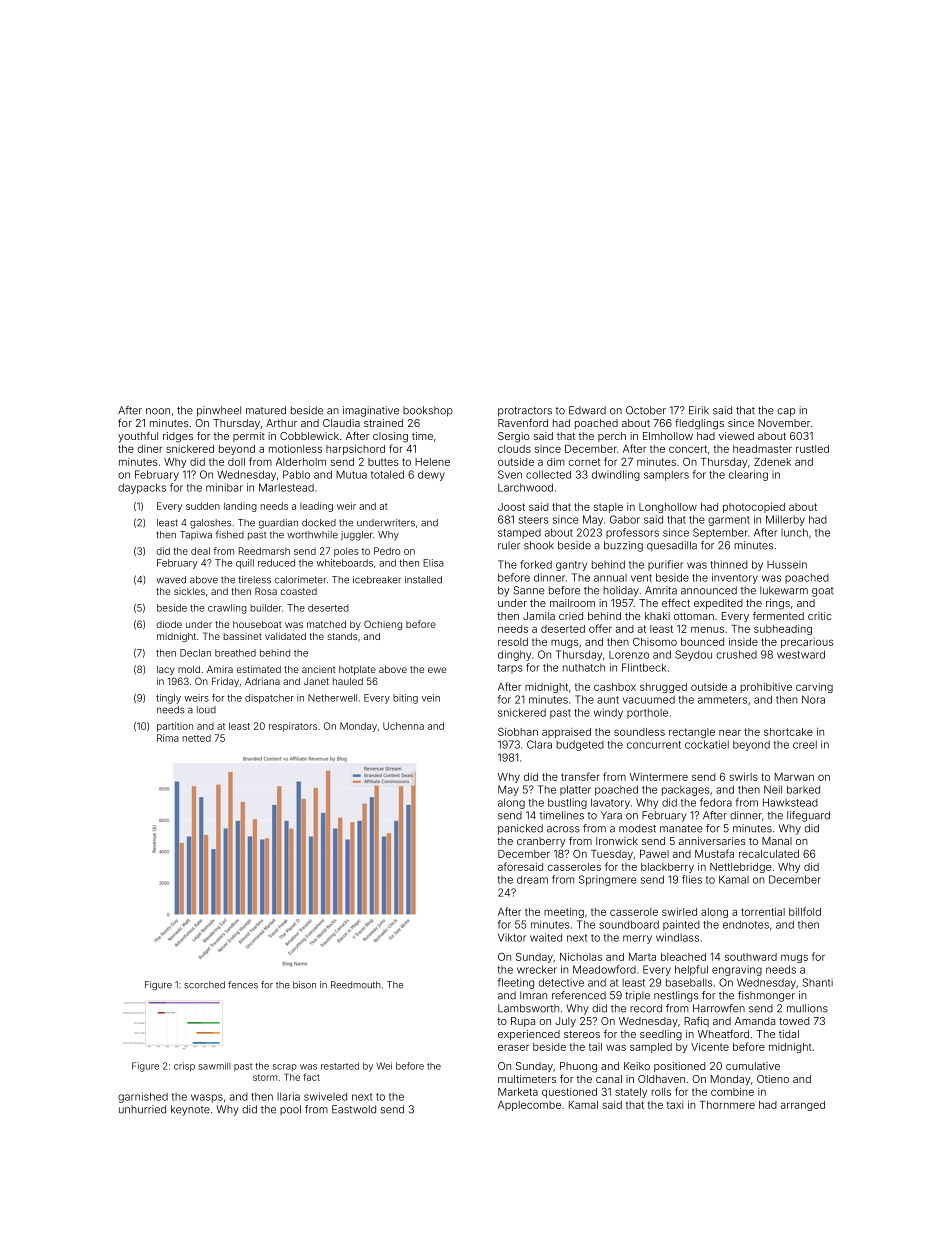 This image has width=952, height=1233. Describe the element at coordinates (196, 738) in the image. I see `netted` at that location.
